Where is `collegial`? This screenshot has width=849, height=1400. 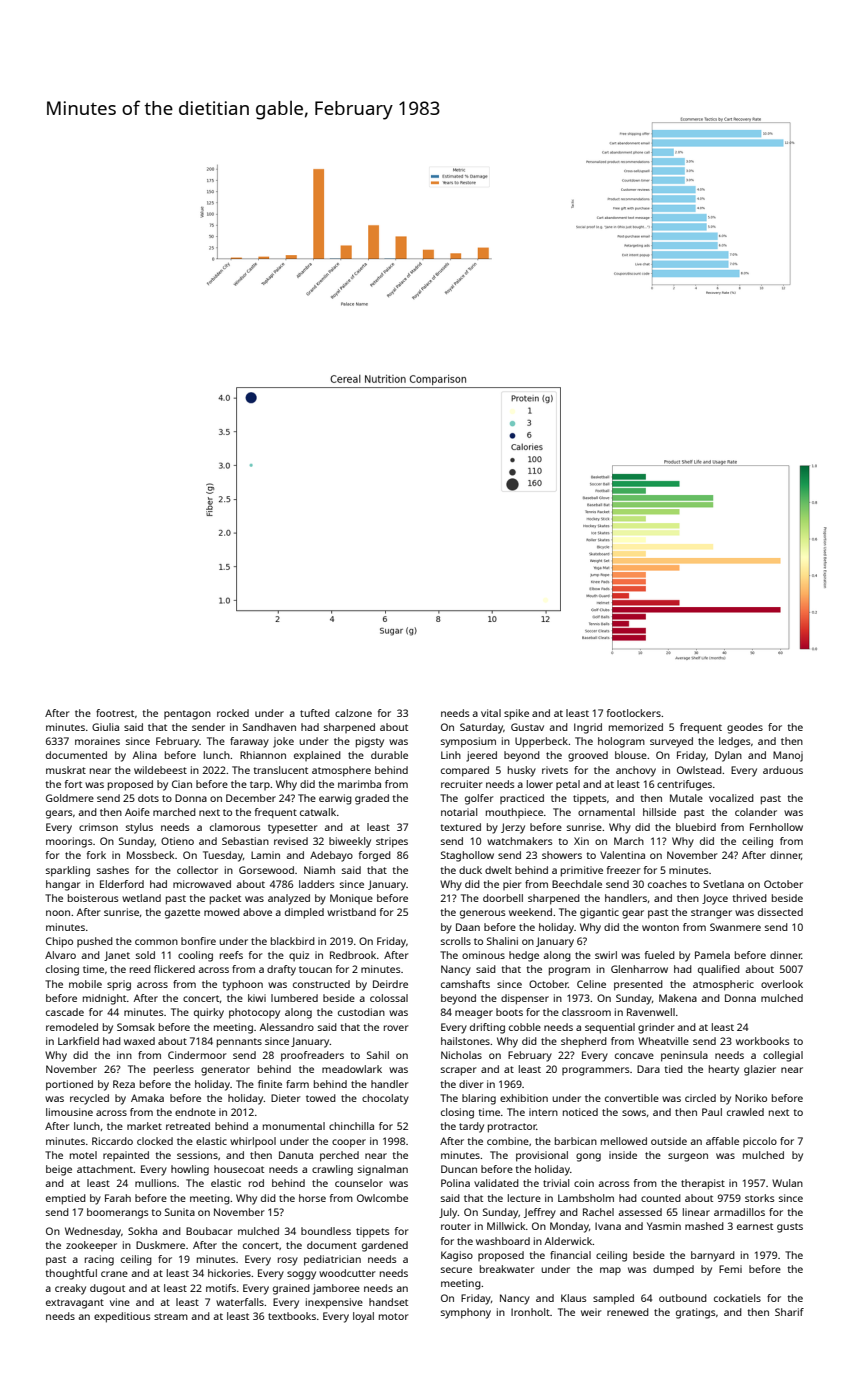
collegial is located at coordinates (783, 1056).
